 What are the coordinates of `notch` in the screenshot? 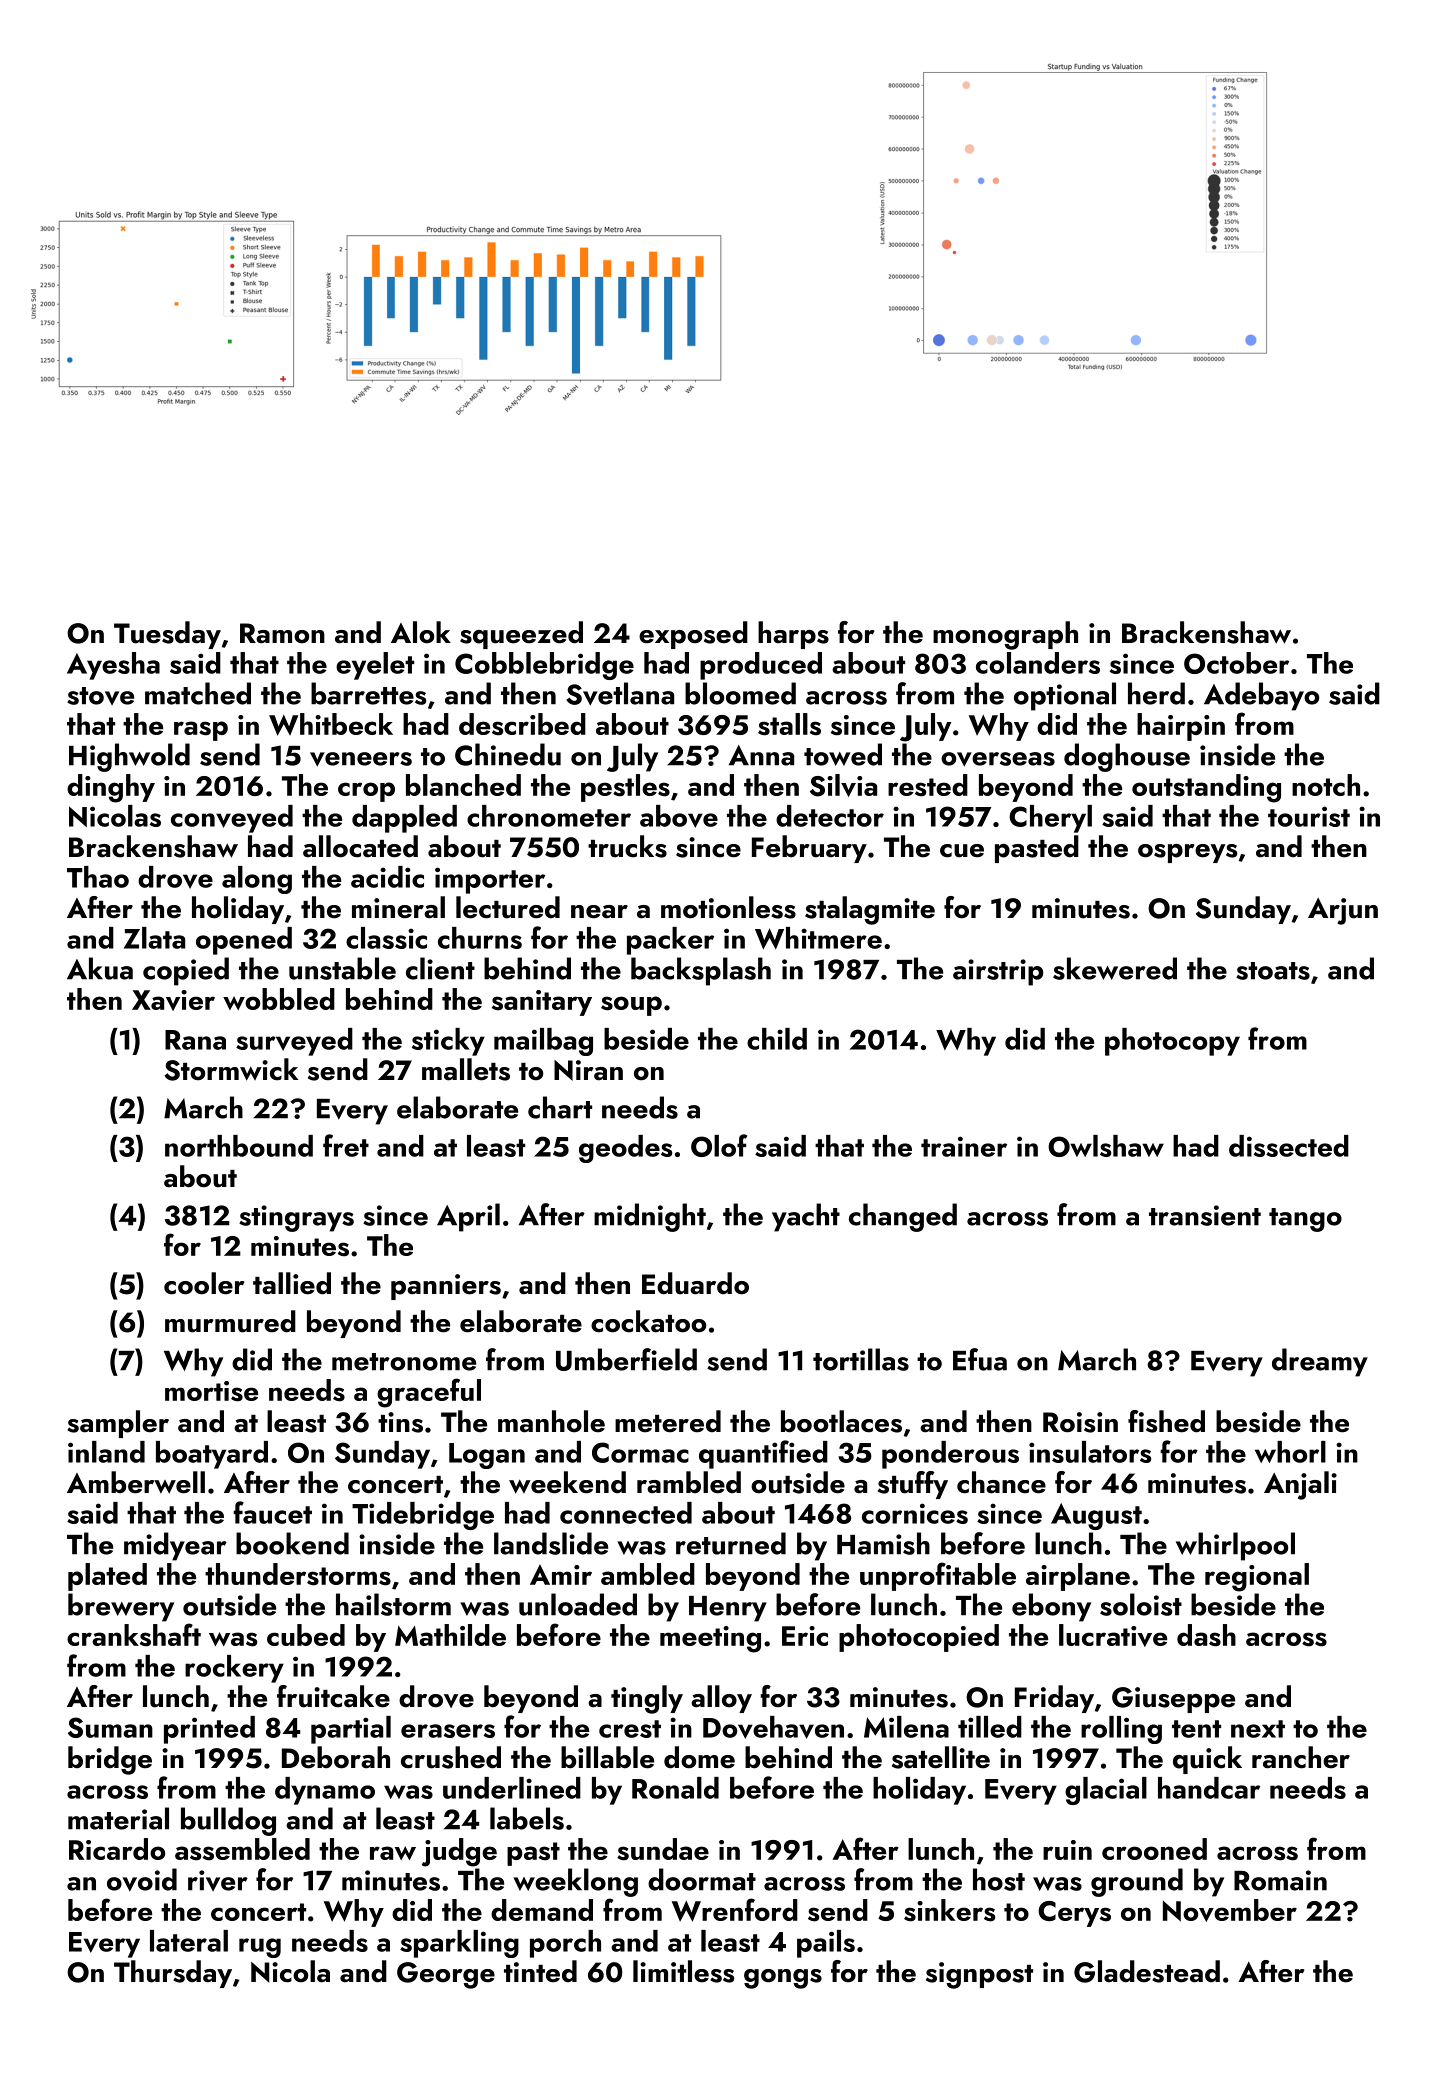 It's located at (1326, 785).
